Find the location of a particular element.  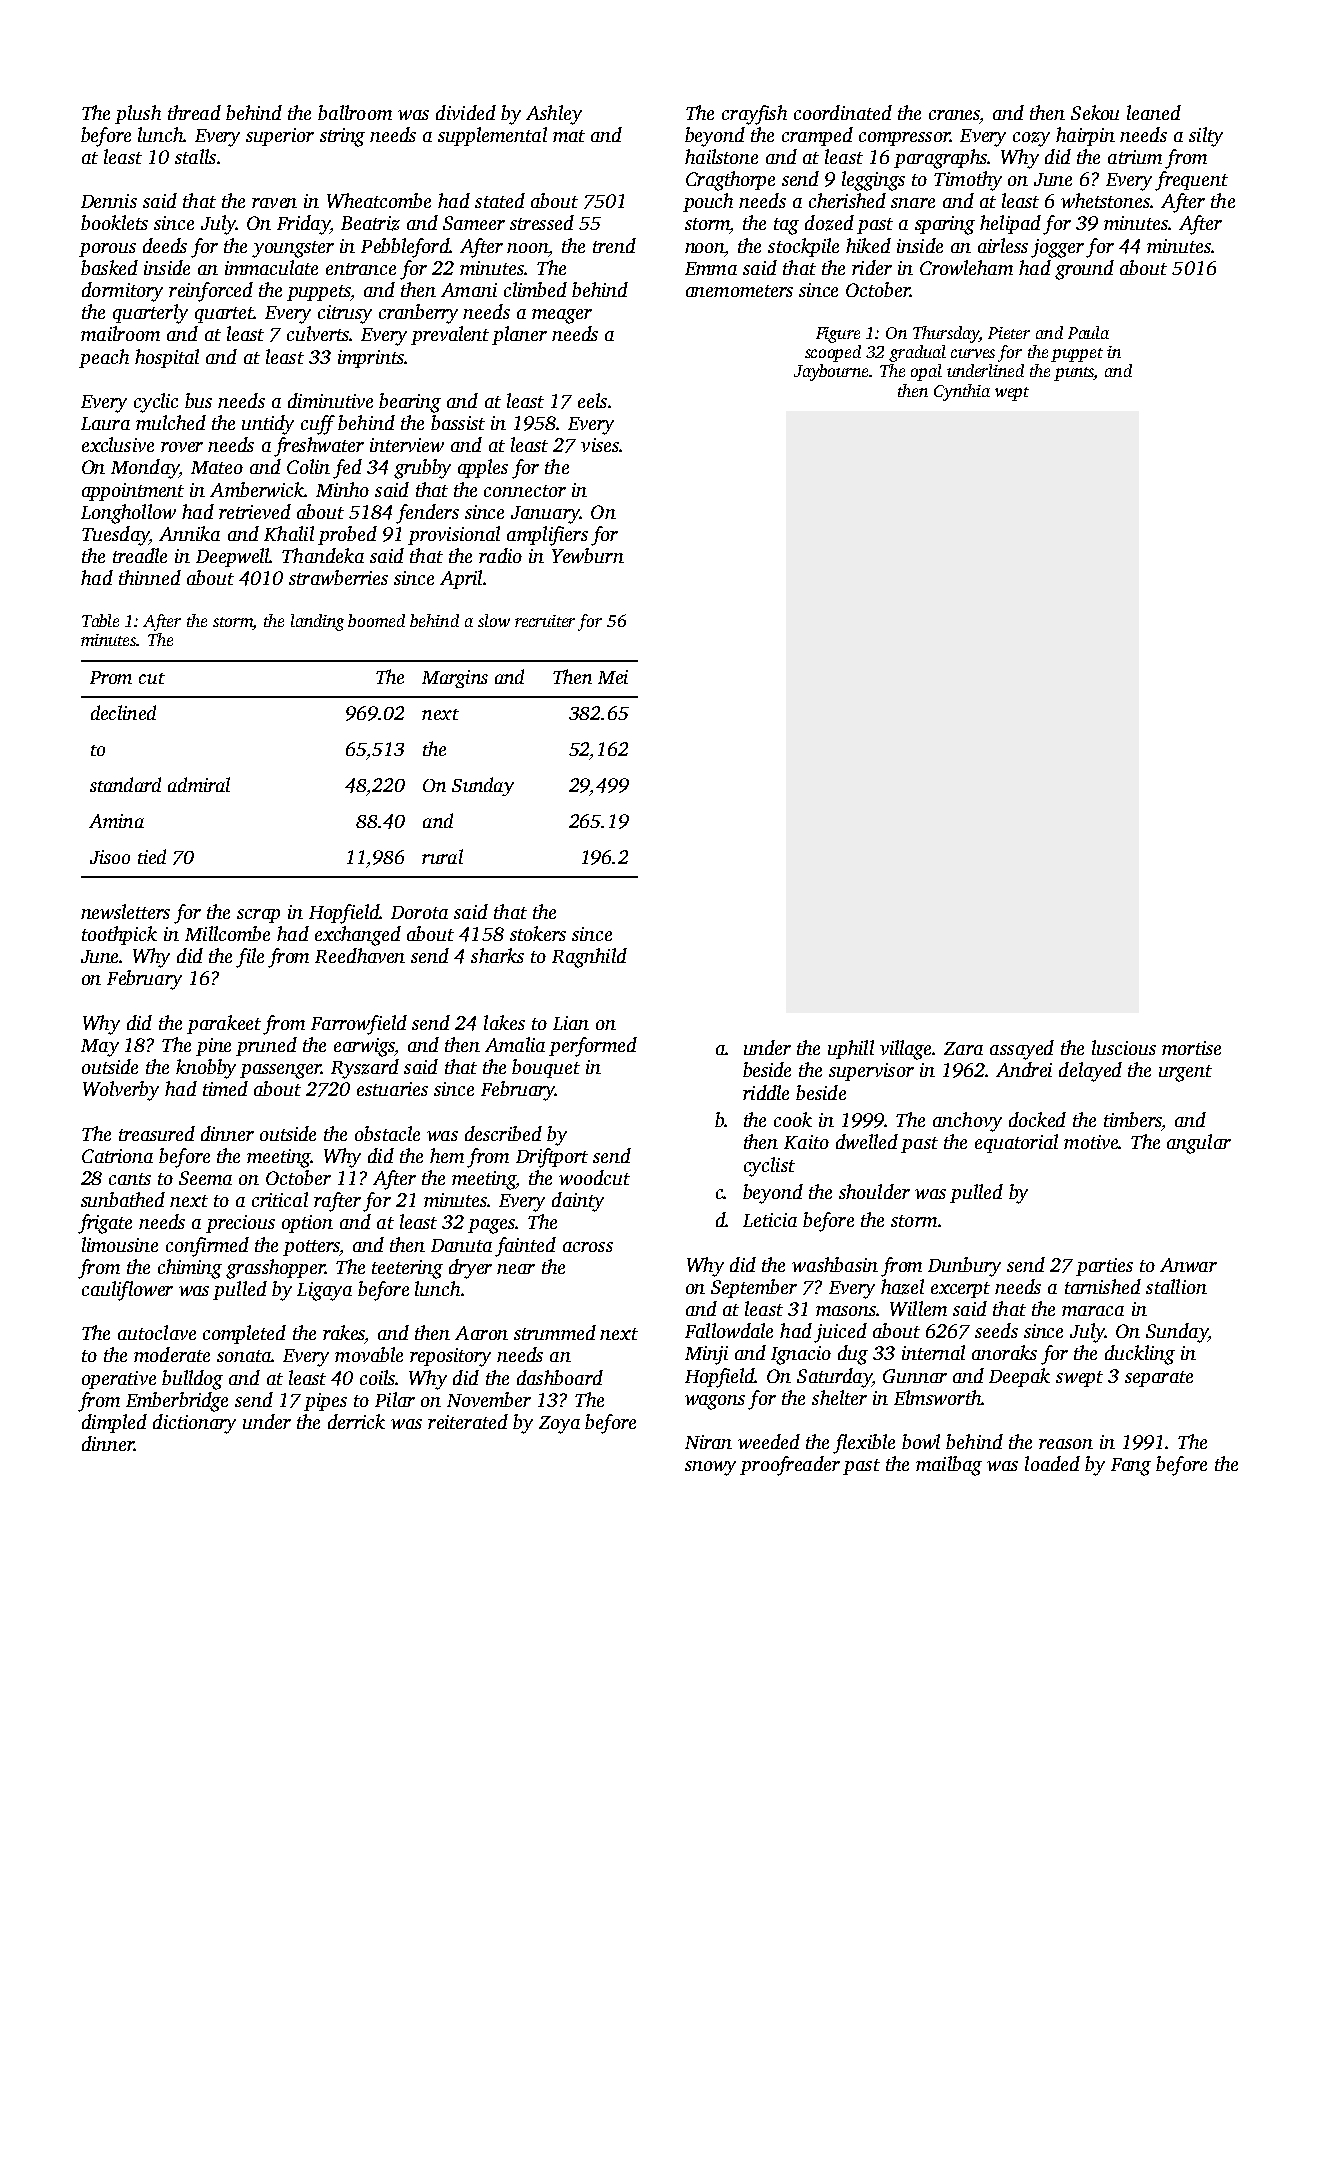

superior is located at coordinates (280, 137).
